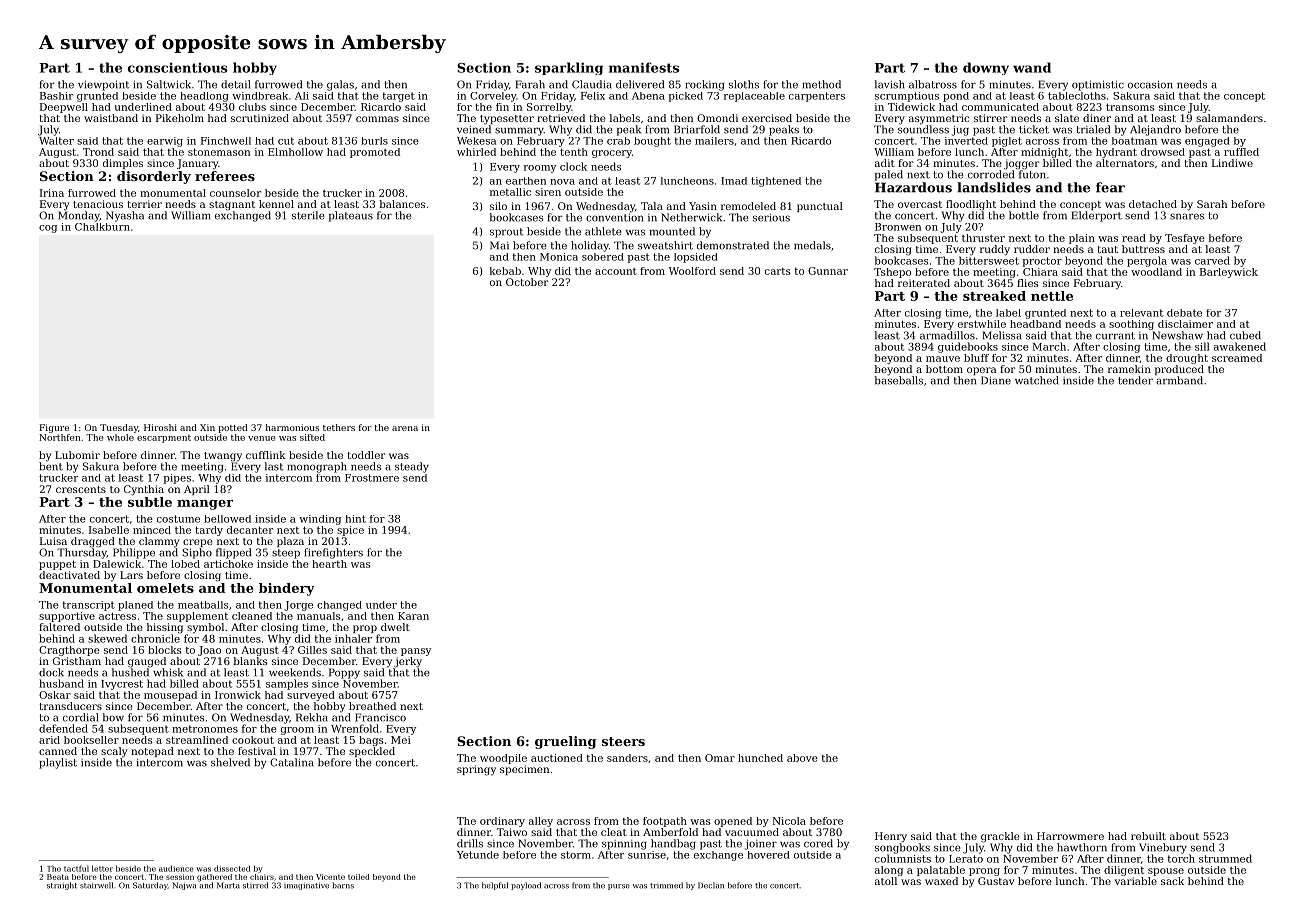 Image resolution: width=1308 pixels, height=924 pixels. What do you see at coordinates (495, 886) in the document?
I see `helpful` at bounding box center [495, 886].
